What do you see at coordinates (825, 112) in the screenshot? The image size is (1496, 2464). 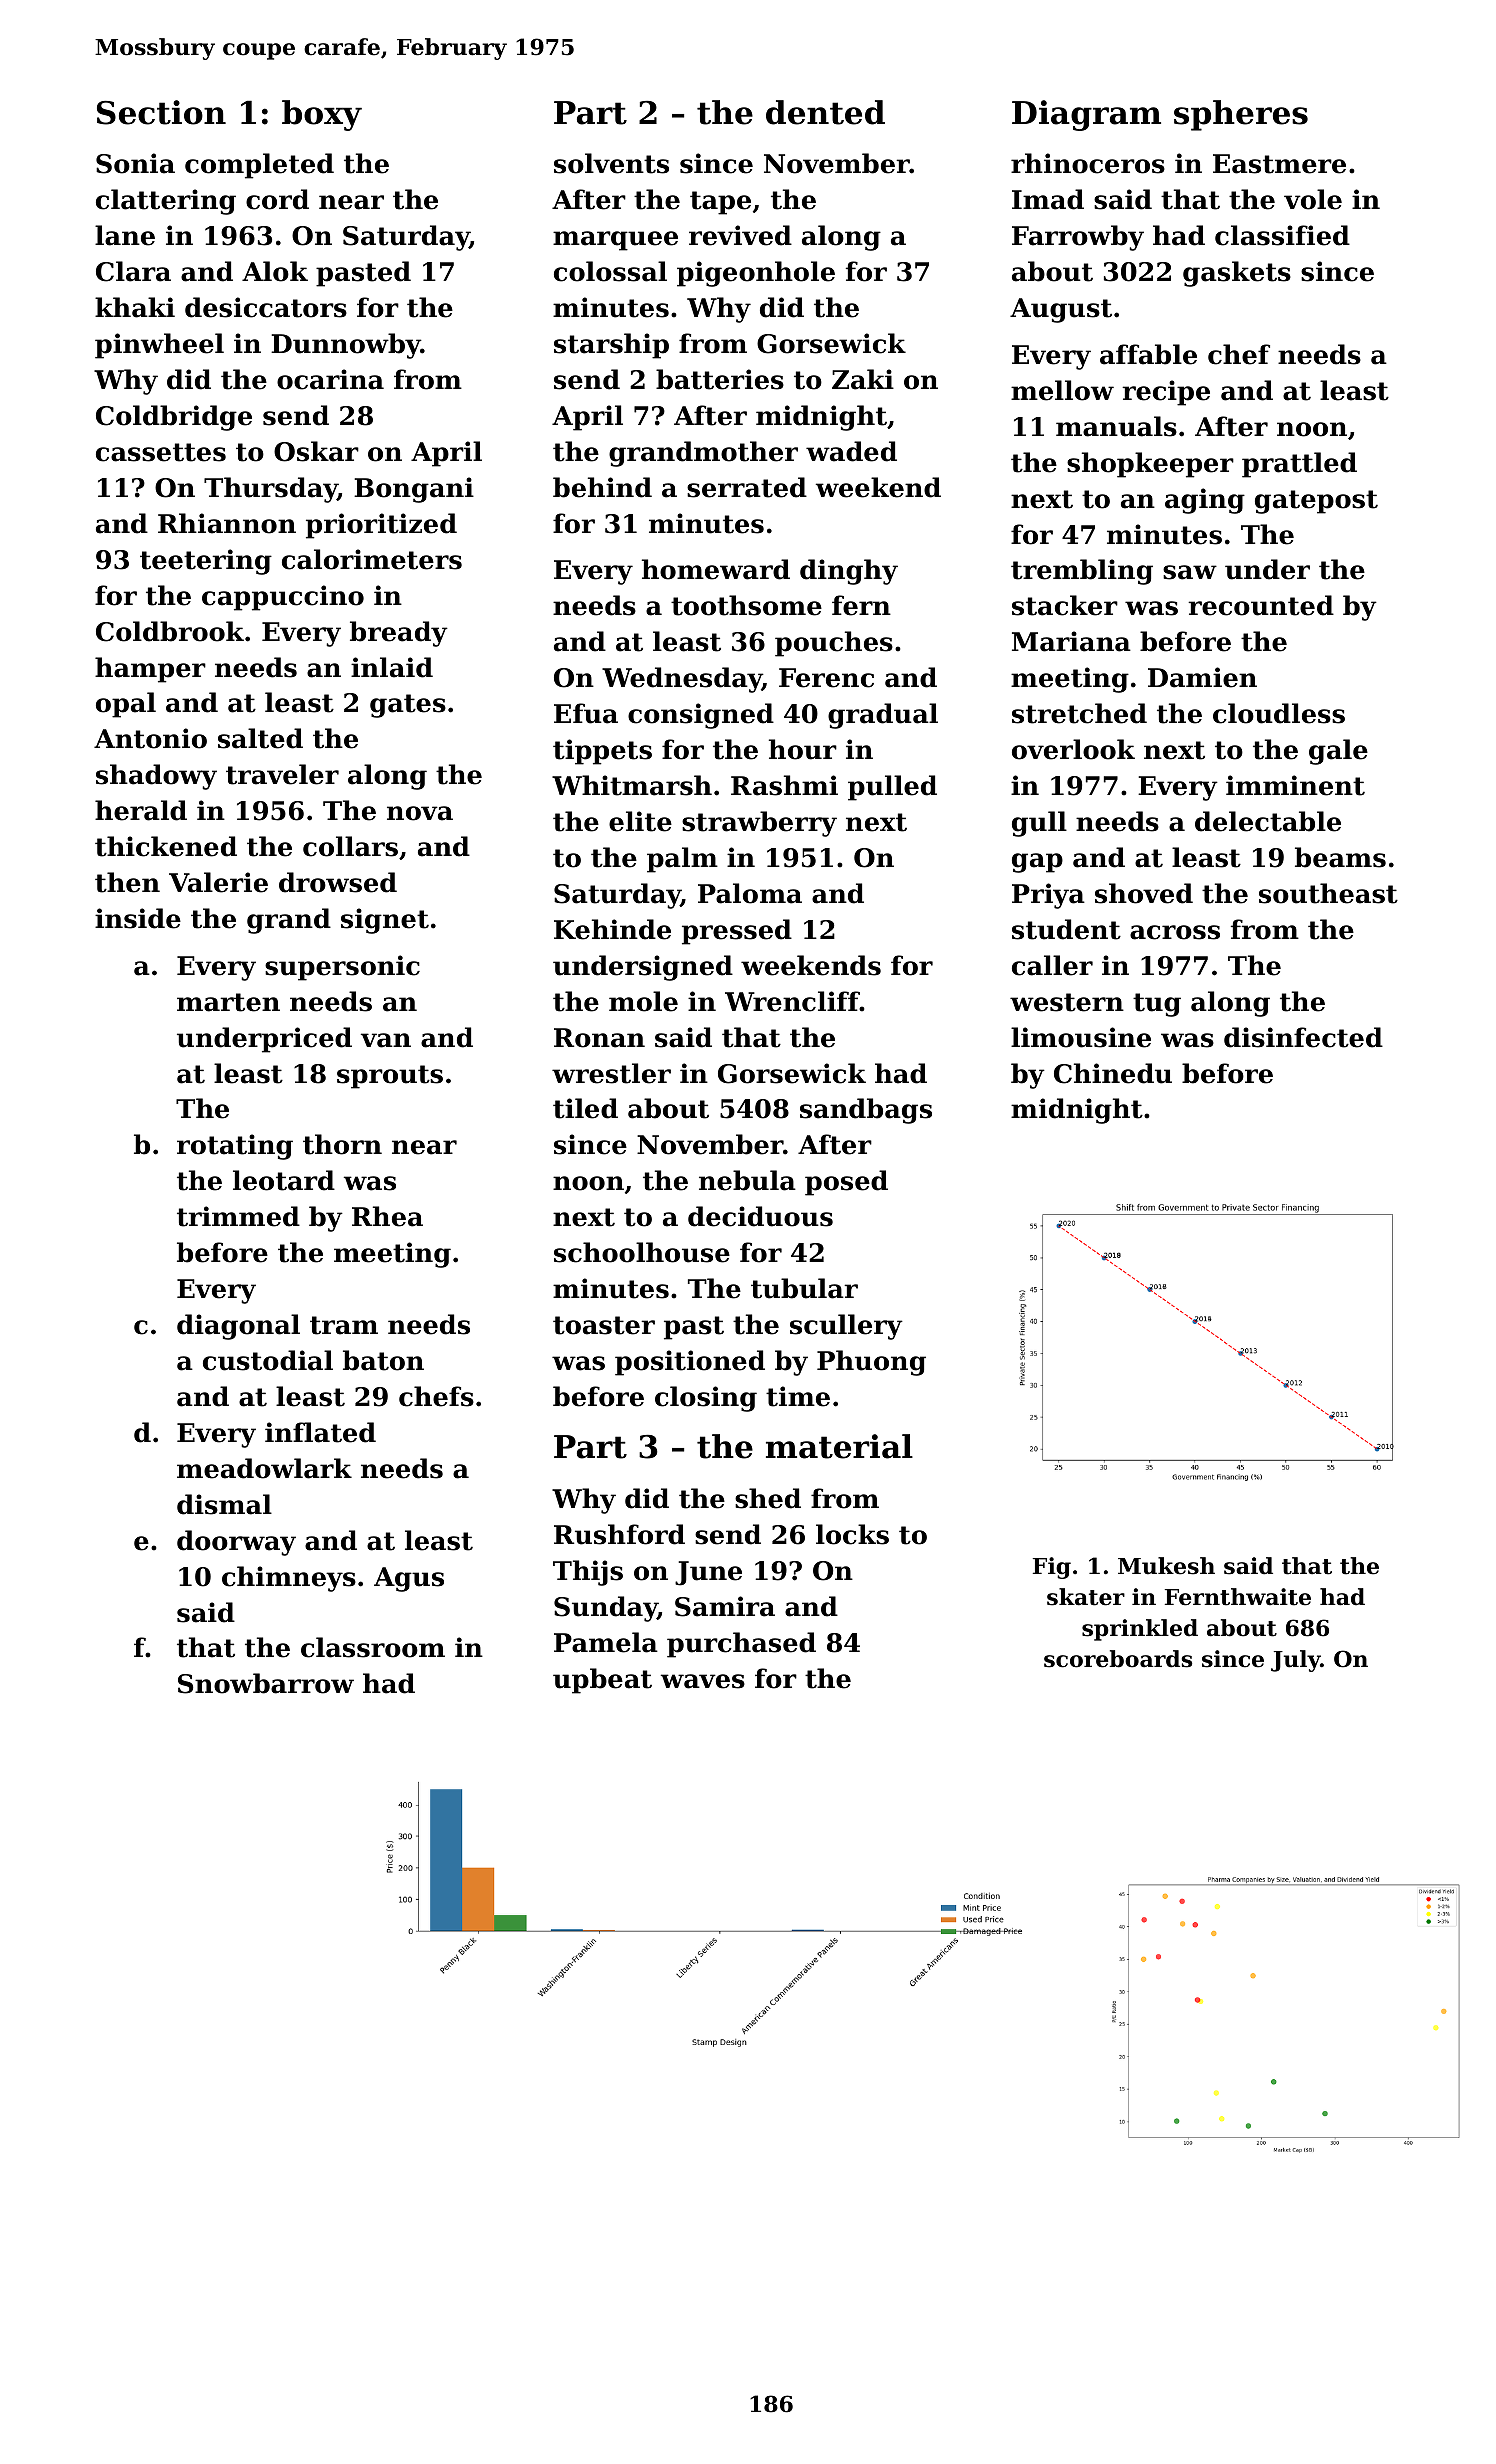 I see `dented` at bounding box center [825, 112].
